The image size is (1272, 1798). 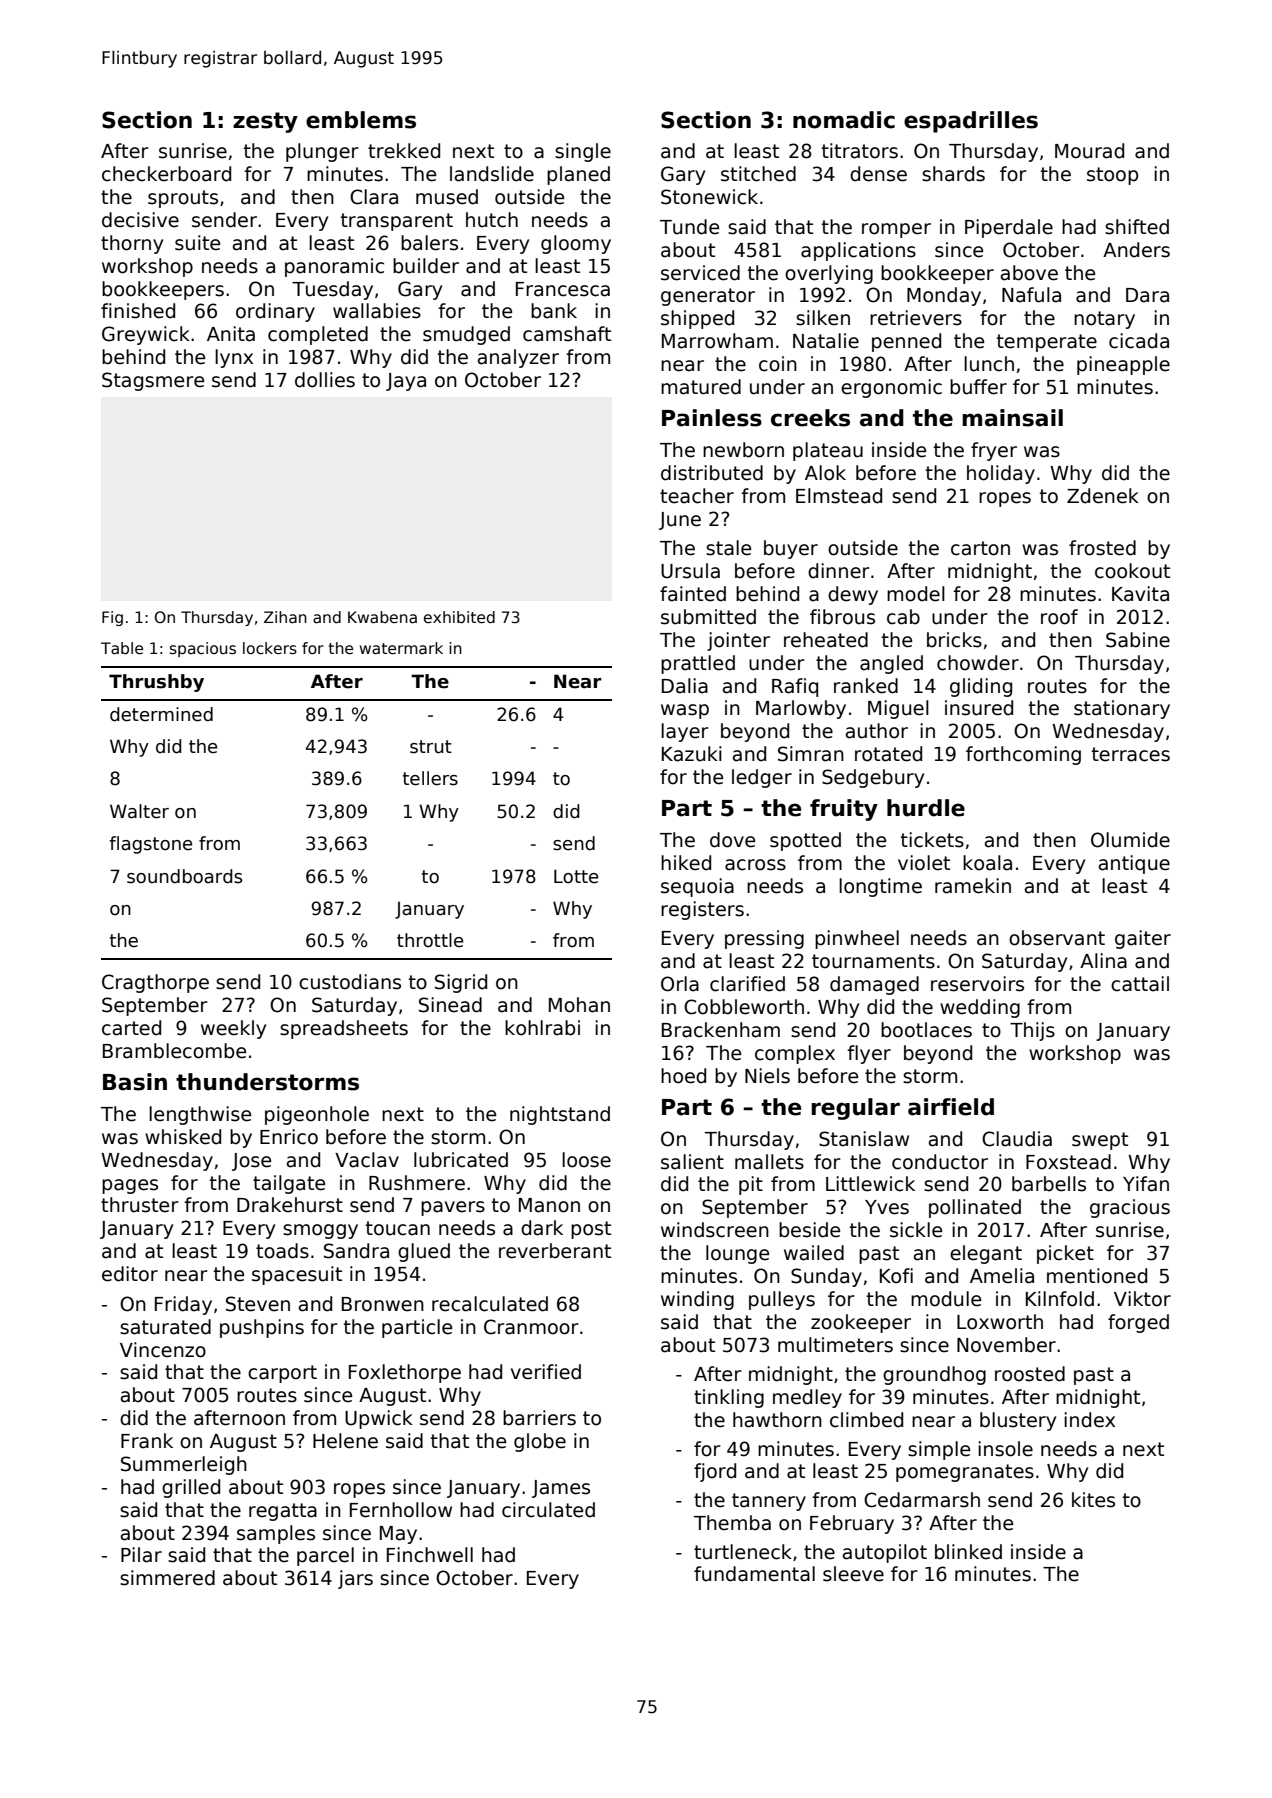 What do you see at coordinates (709, 197) in the page?
I see `Stonewick` at bounding box center [709, 197].
